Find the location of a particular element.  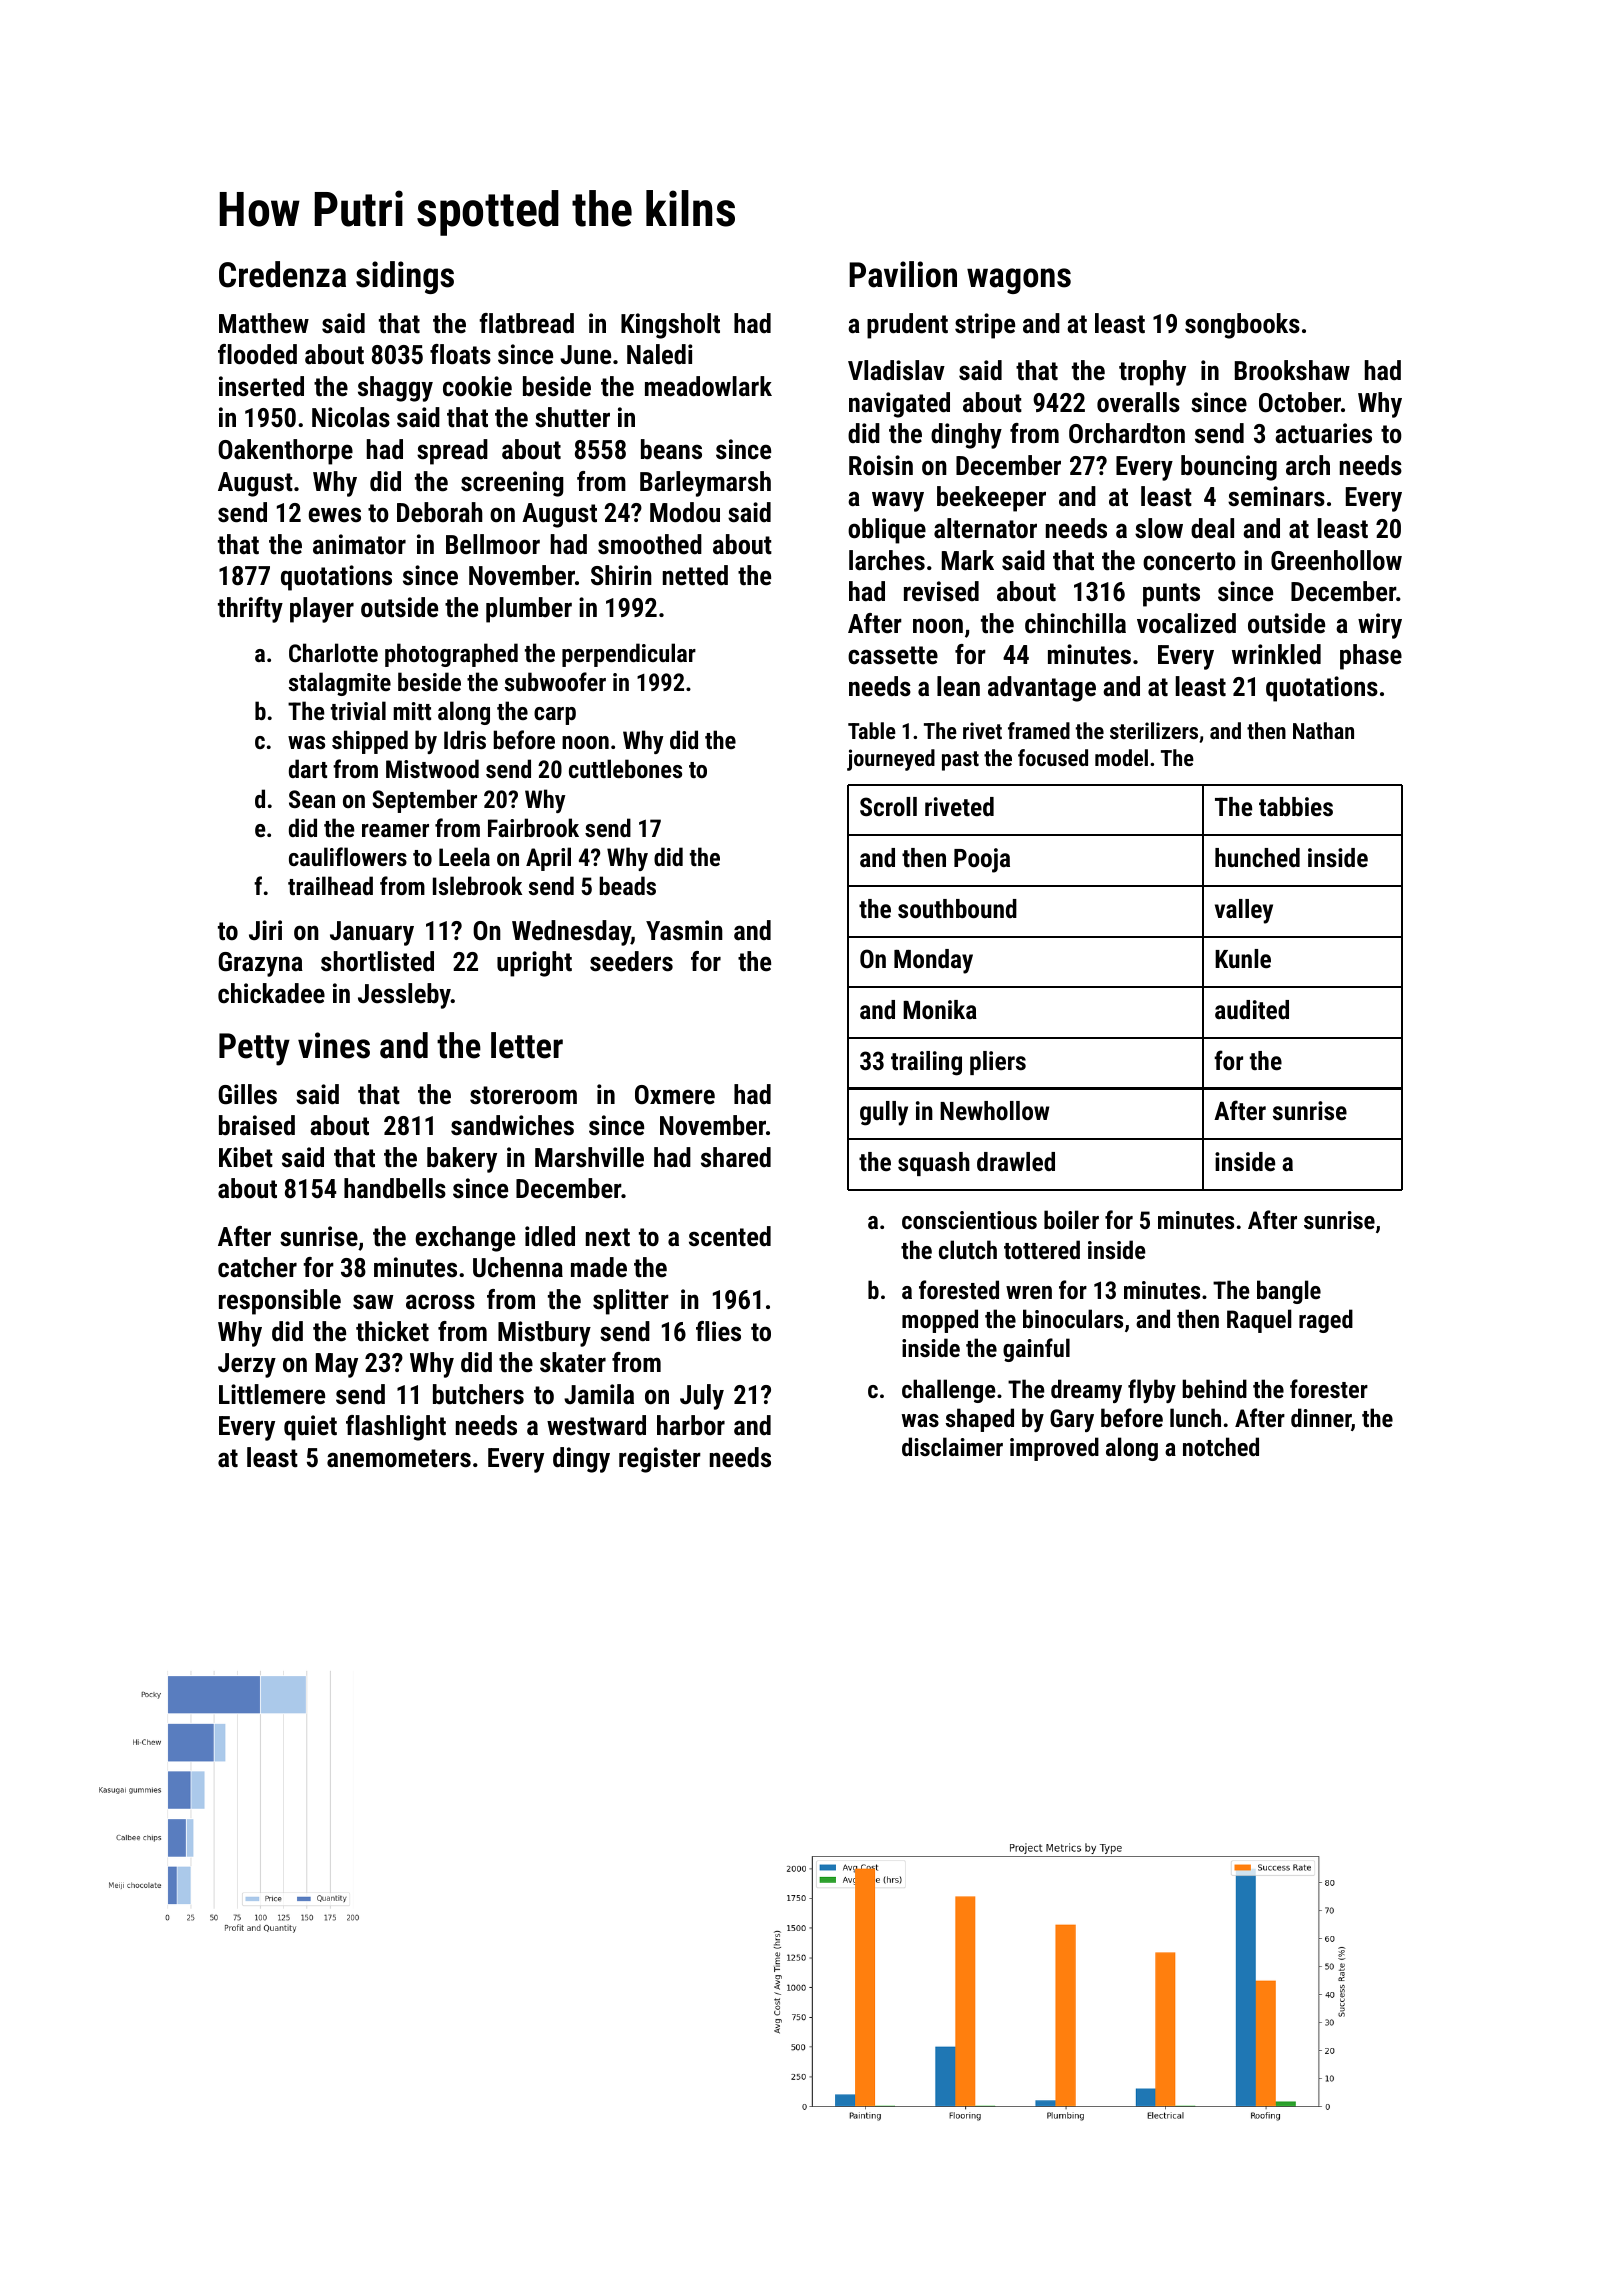

trailing is located at coordinates (926, 1063).
